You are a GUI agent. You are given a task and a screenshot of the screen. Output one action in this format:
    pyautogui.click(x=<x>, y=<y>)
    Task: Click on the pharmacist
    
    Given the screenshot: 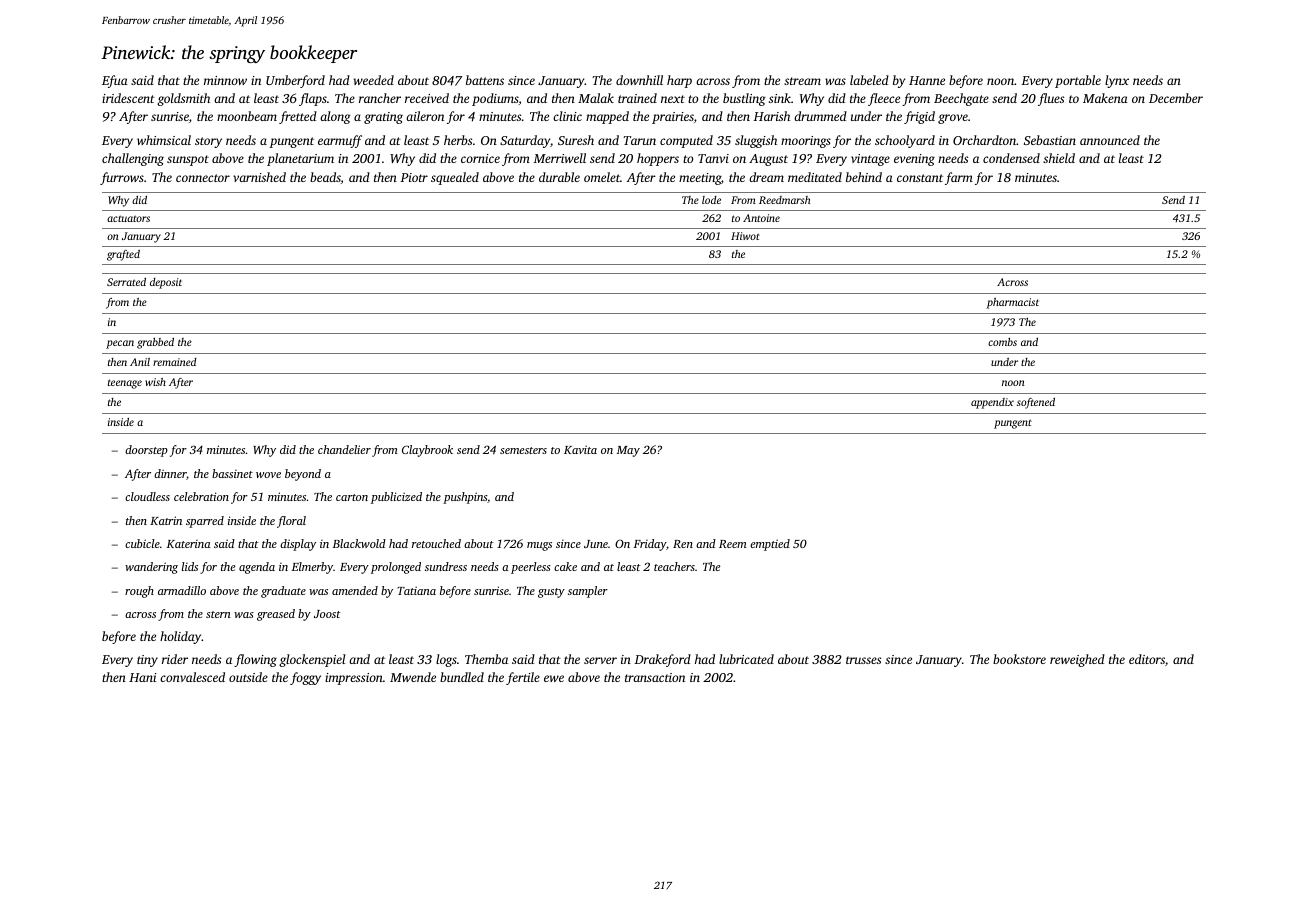 What is the action you would take?
    pyautogui.click(x=1012, y=303)
